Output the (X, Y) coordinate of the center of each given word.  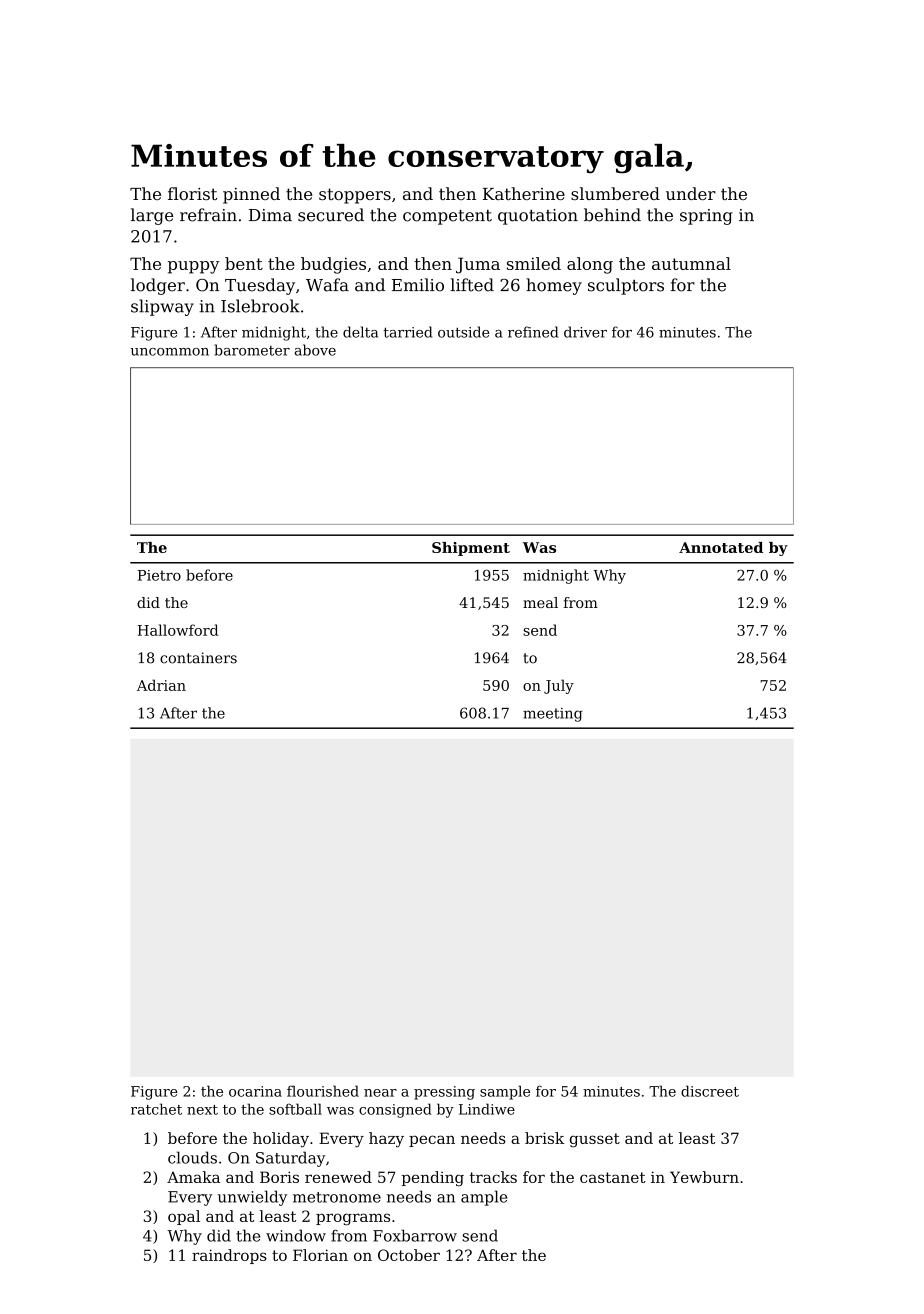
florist (192, 193)
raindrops (229, 1256)
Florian (320, 1255)
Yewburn (704, 1177)
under (691, 193)
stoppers (355, 196)
